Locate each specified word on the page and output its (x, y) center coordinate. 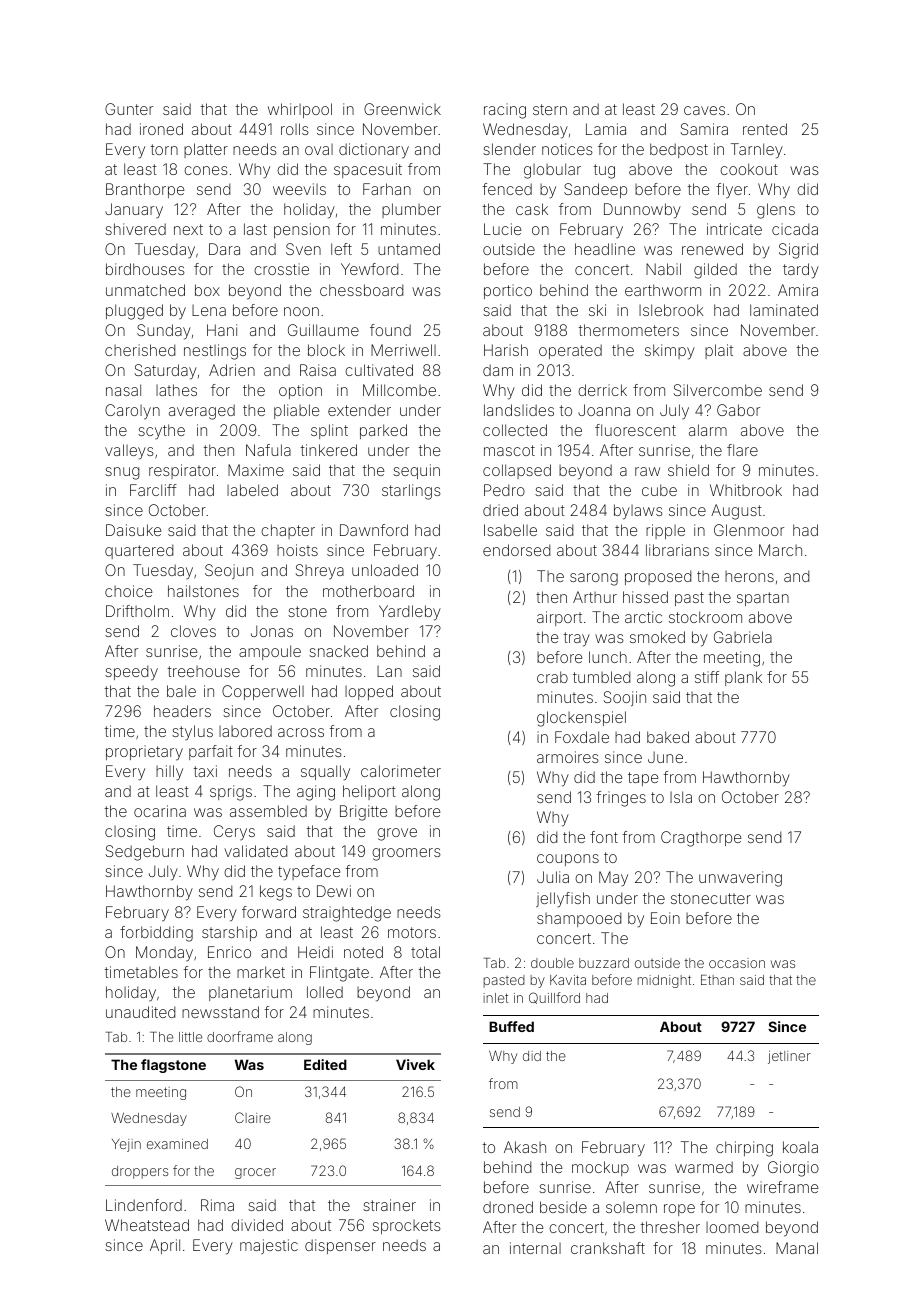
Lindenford (144, 1205)
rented (765, 129)
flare (742, 450)
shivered (135, 229)
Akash (525, 1147)
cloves (193, 631)
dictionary (374, 151)
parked (383, 431)
